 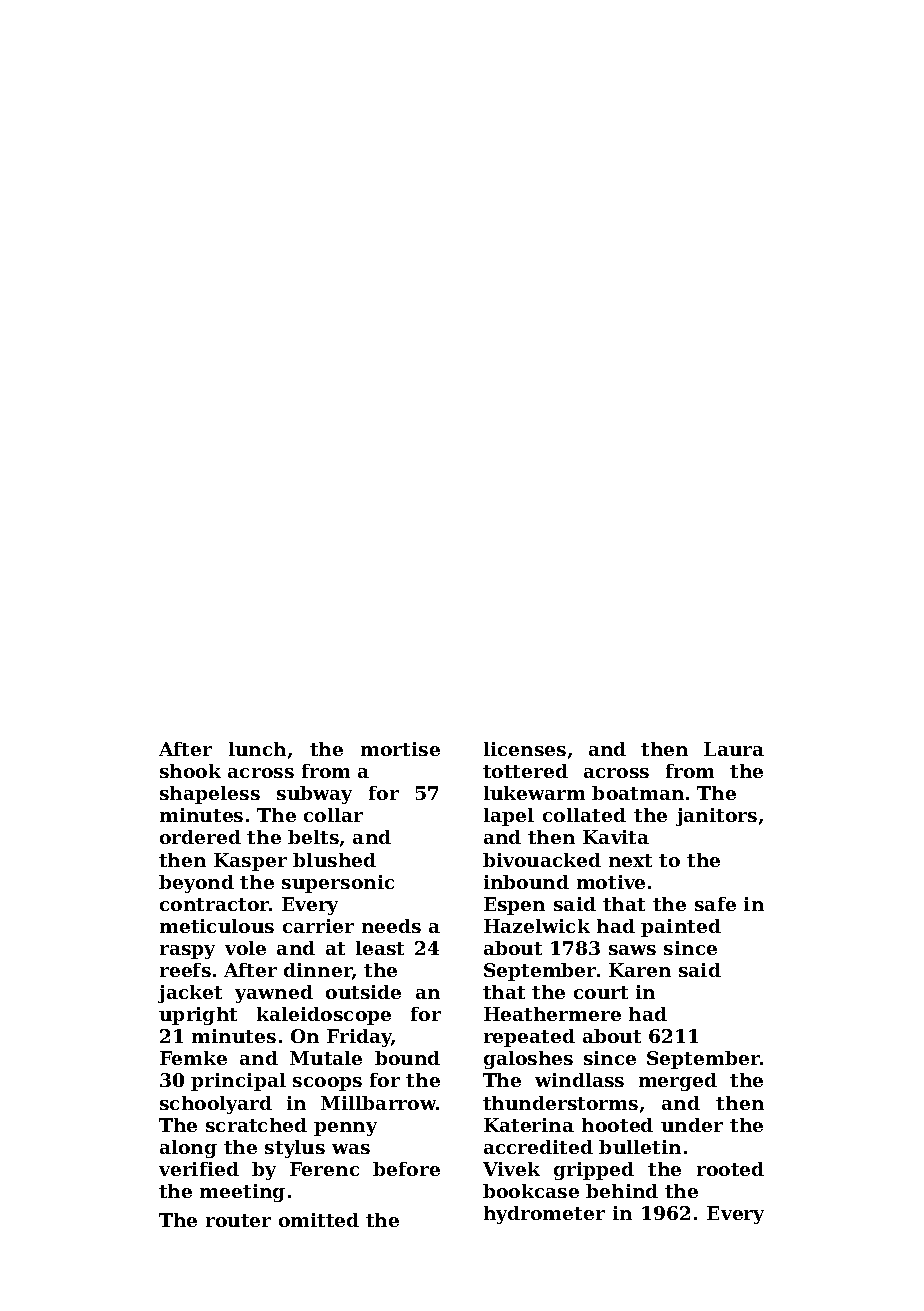 What do you see at coordinates (257, 749) in the document?
I see `lunch` at bounding box center [257, 749].
